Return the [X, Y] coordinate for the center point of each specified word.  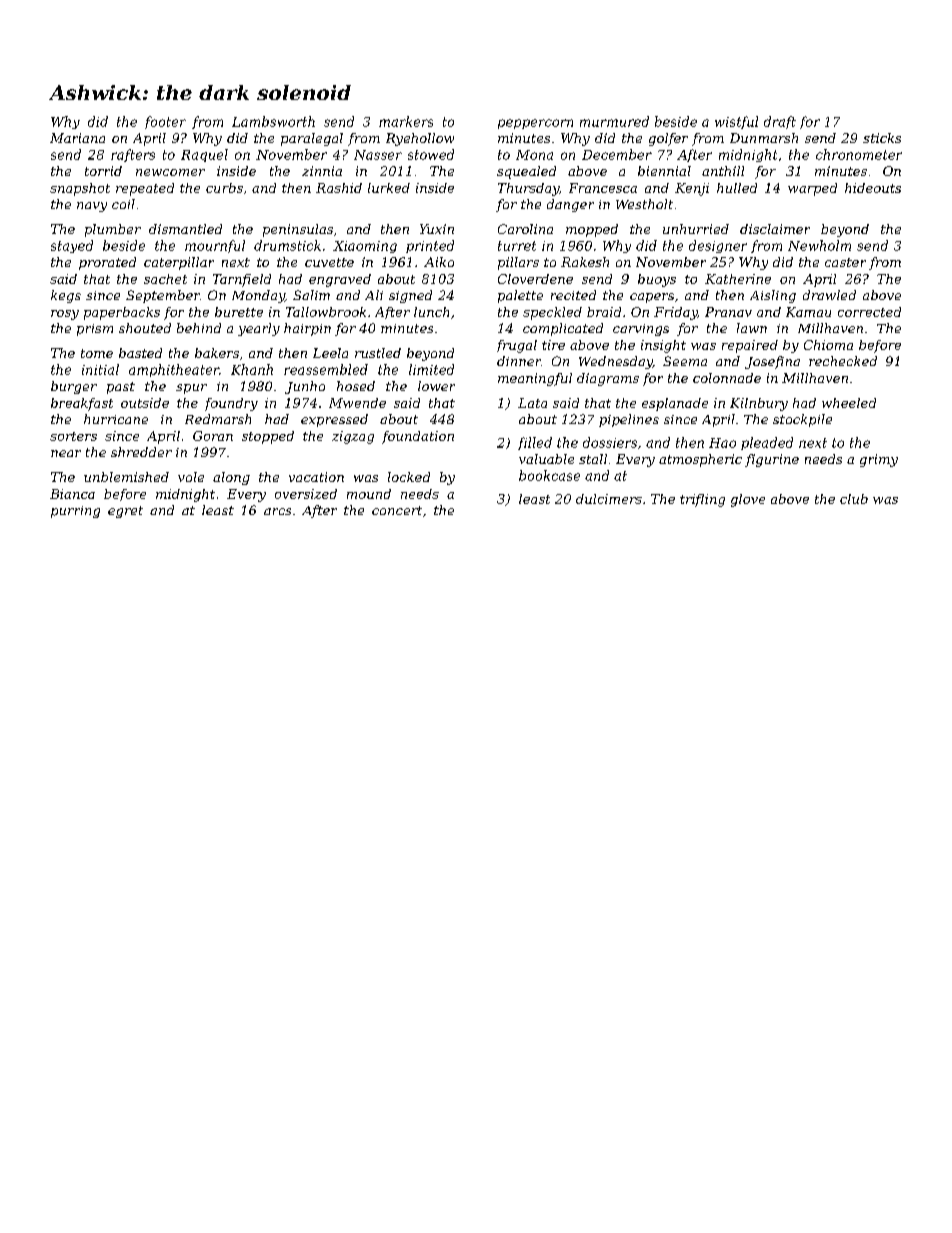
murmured [614, 121]
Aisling [773, 296]
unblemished [126, 477]
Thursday [528, 189]
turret [517, 246]
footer [165, 122]
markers [406, 121]
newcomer [170, 172]
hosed [356, 386]
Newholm [819, 245]
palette [520, 296]
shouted [145, 328]
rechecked [843, 361]
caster [845, 262]
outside [145, 403]
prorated [107, 263]
